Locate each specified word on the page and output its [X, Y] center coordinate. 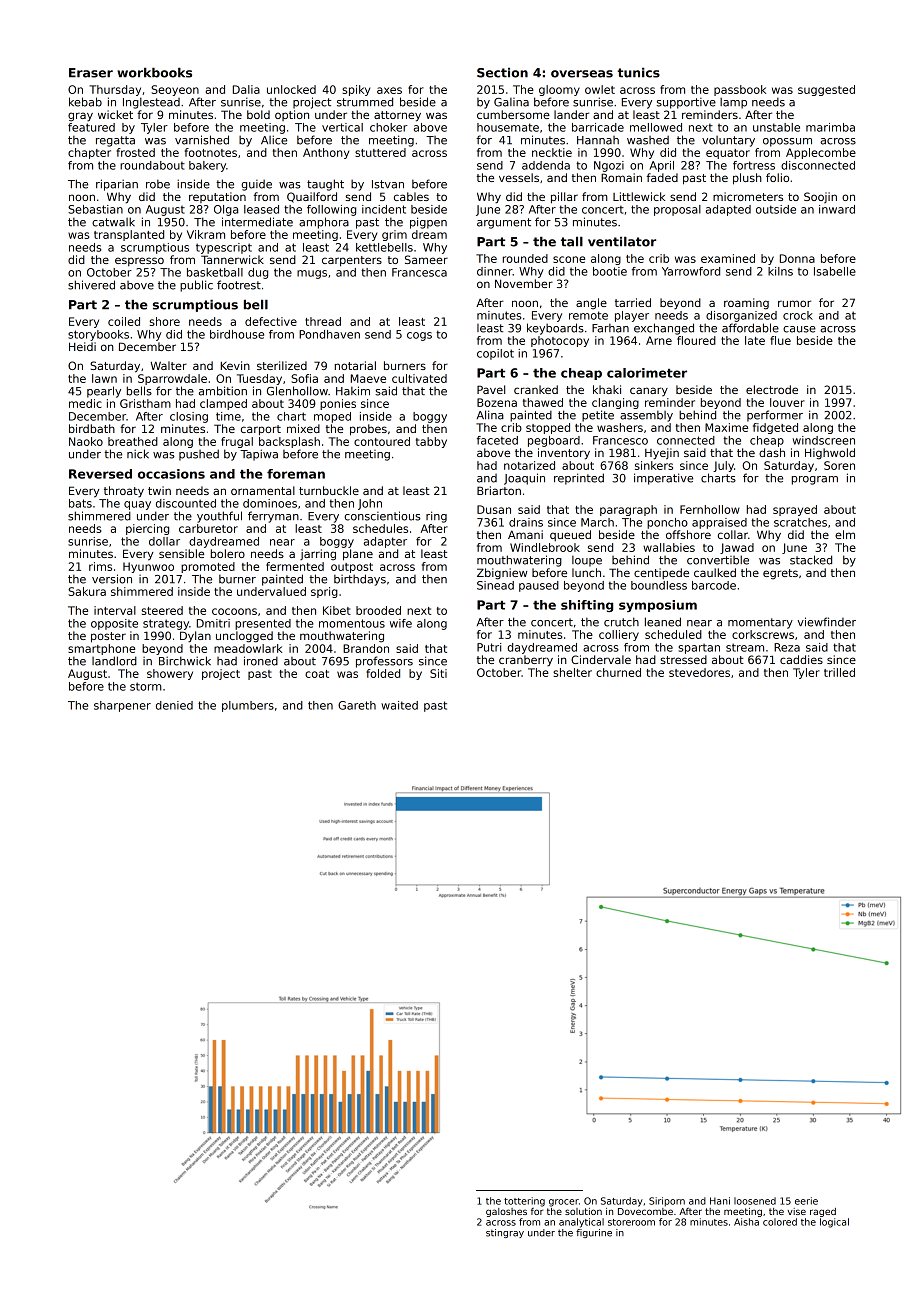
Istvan [388, 184]
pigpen [428, 223]
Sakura [87, 591]
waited [399, 705]
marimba [830, 127]
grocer [564, 1203]
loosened [755, 1201]
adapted [728, 210]
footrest [239, 285]
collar [733, 534]
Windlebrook [545, 547]
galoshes [506, 1212]
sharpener [122, 706]
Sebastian [95, 209]
